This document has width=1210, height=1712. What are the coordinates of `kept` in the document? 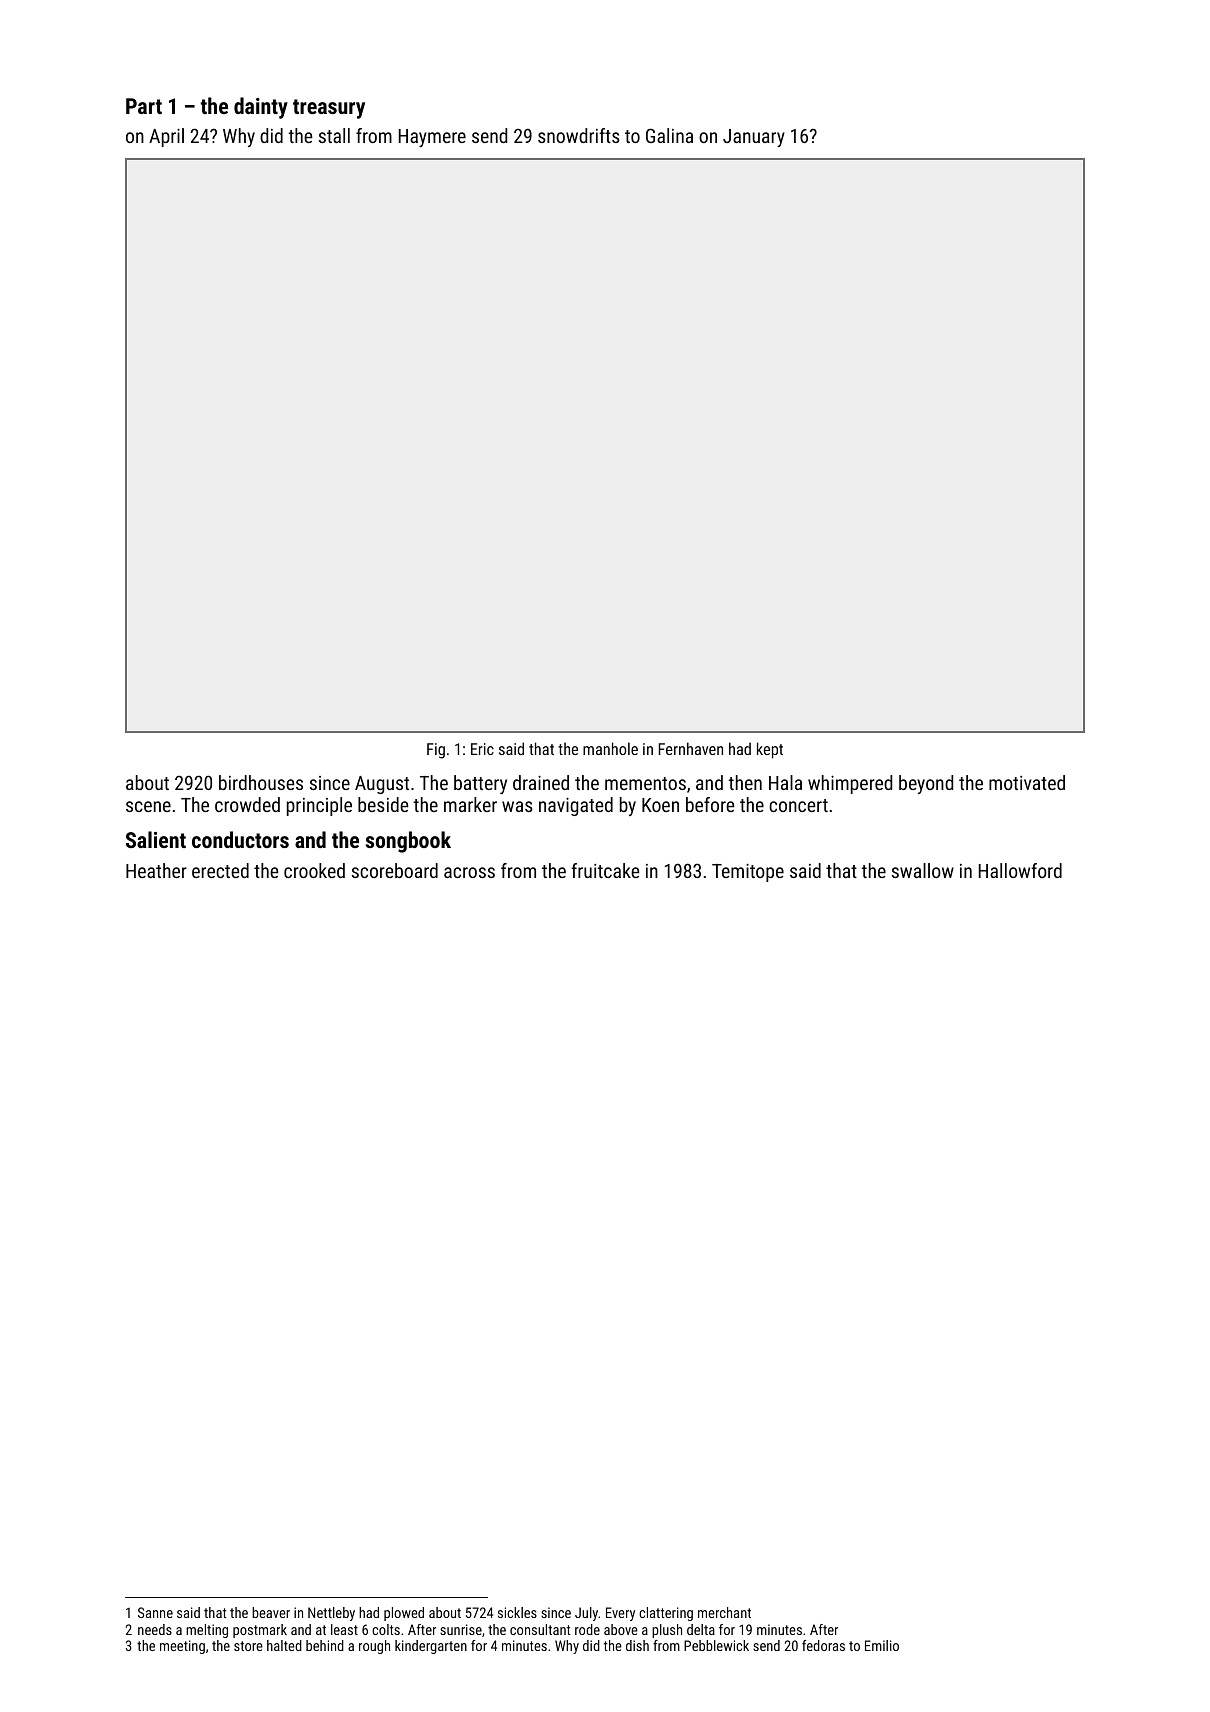 It's located at (770, 750).
